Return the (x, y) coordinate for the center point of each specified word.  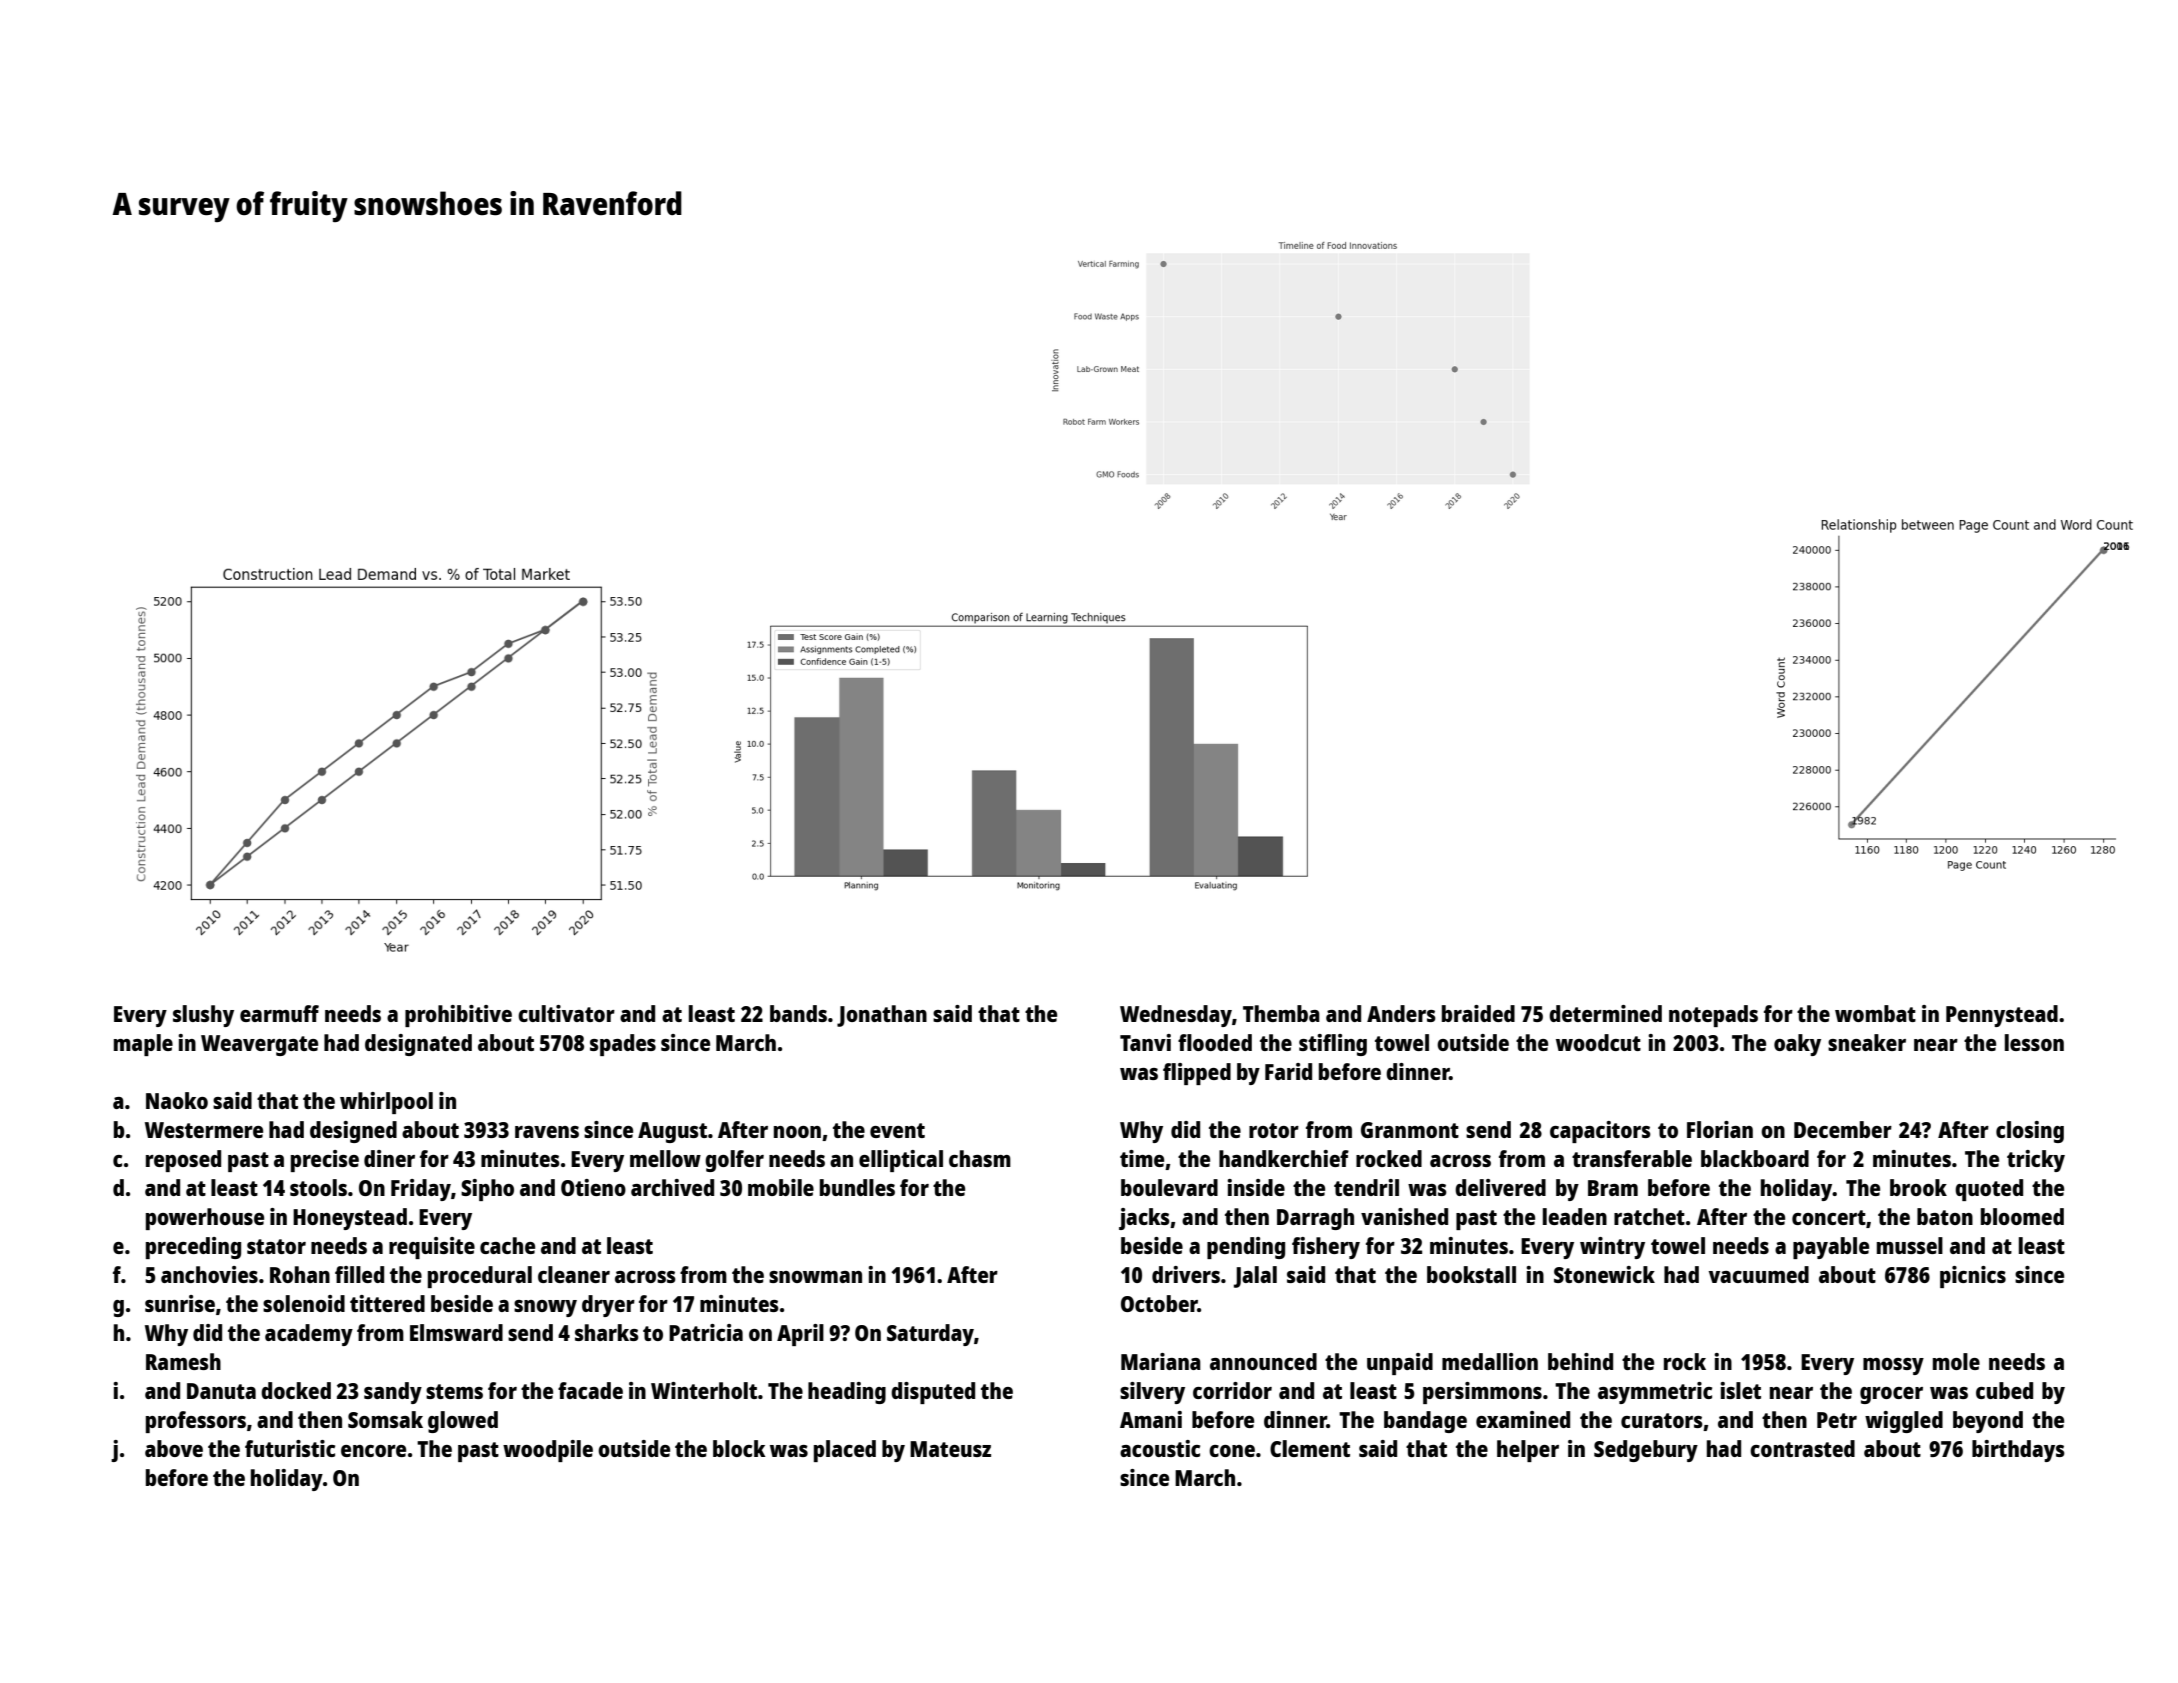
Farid (1288, 1071)
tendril (1366, 1187)
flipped (1197, 1074)
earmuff (279, 1013)
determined (1605, 1013)
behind (1580, 1361)
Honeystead (350, 1219)
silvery (1152, 1393)
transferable (1632, 1158)
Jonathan (882, 1016)
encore (373, 1451)
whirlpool (386, 1103)
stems (454, 1391)
